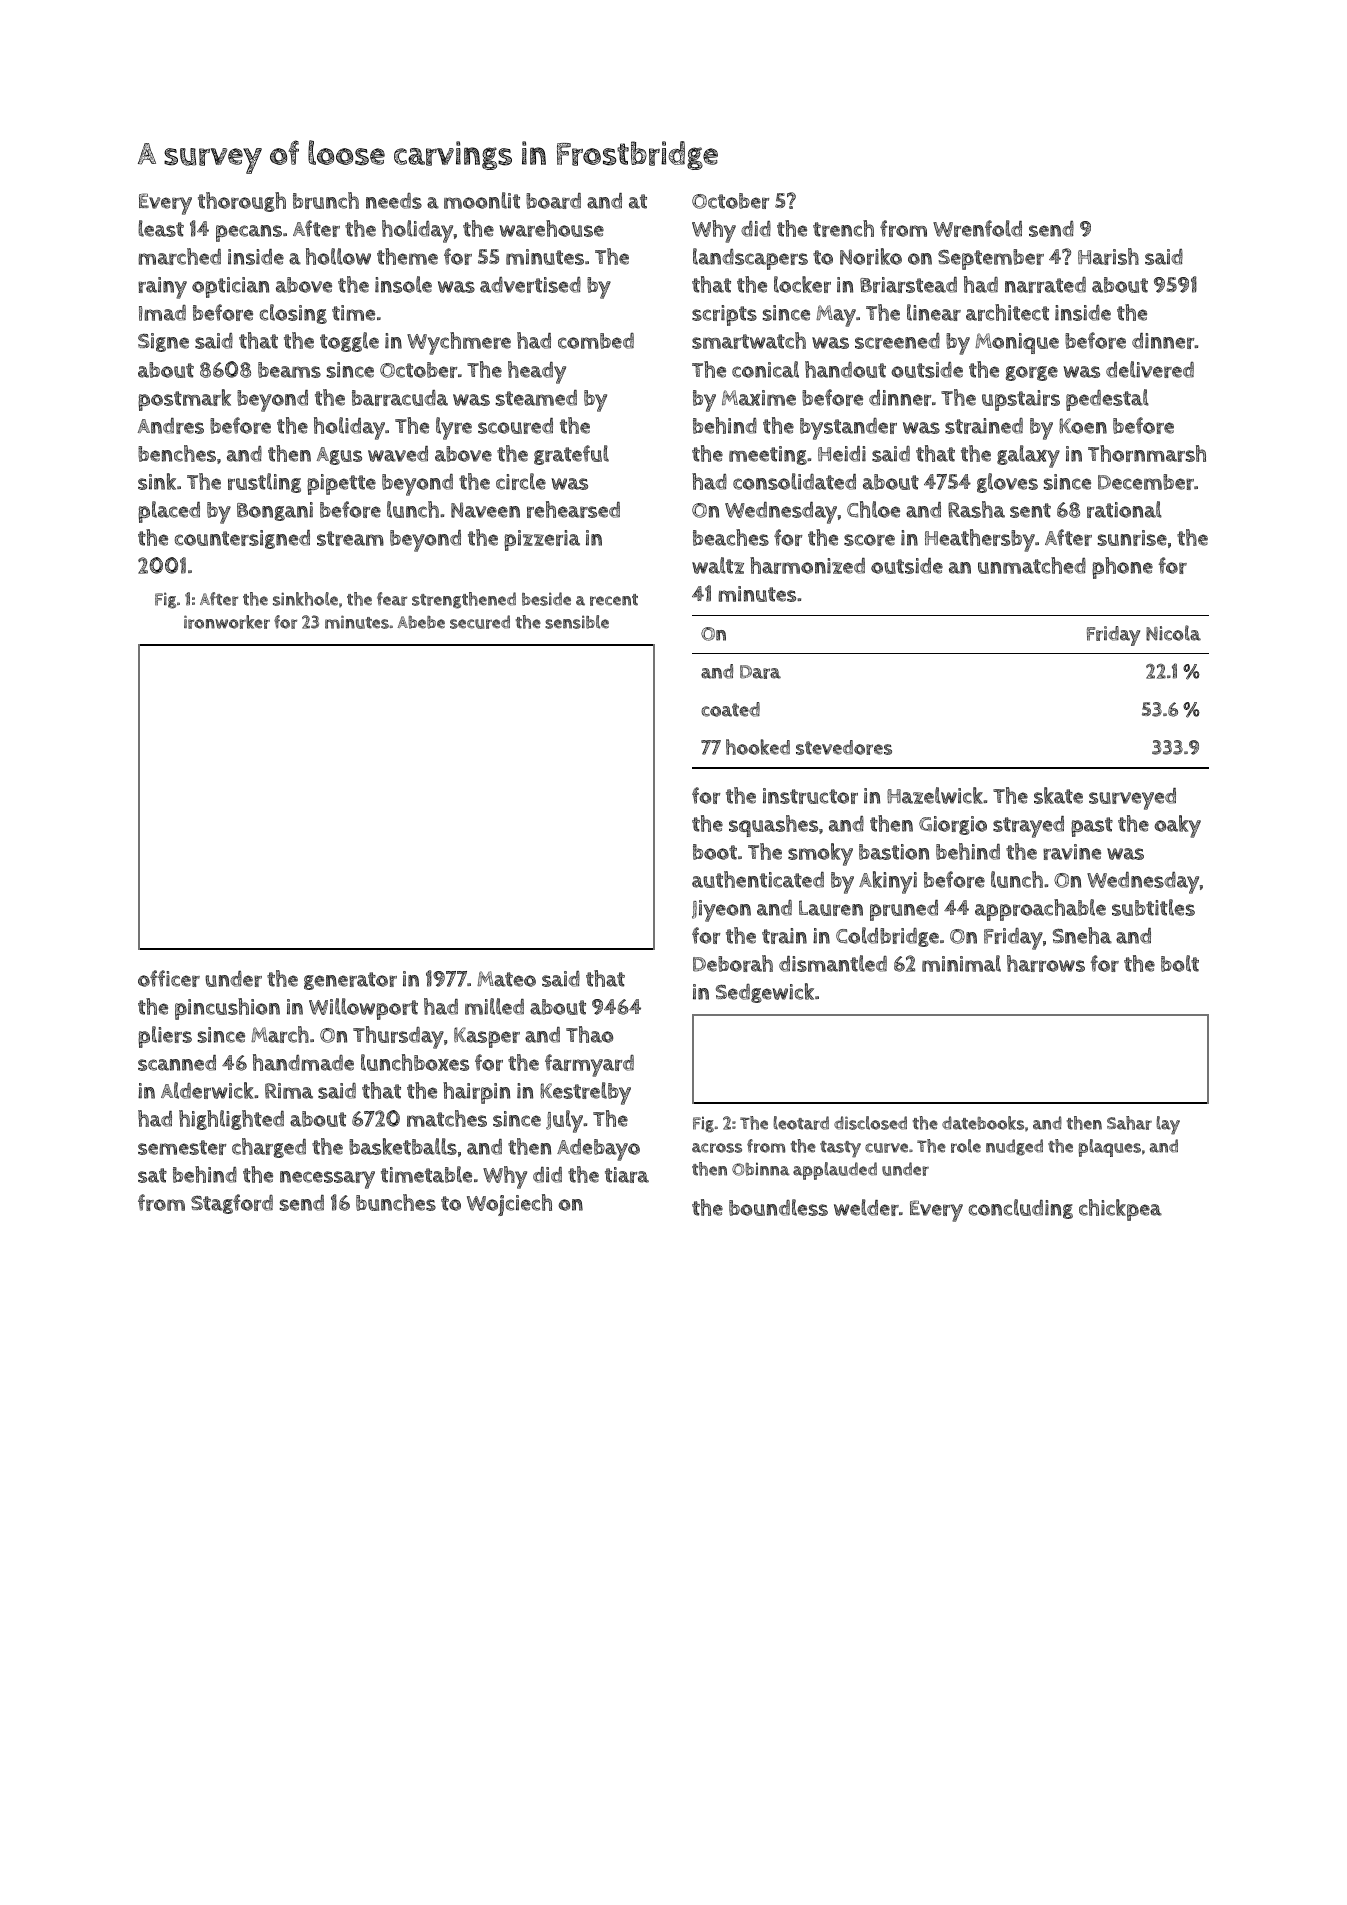 The height and width of the screenshot is (1905, 1347). I want to click on trench, so click(843, 228).
